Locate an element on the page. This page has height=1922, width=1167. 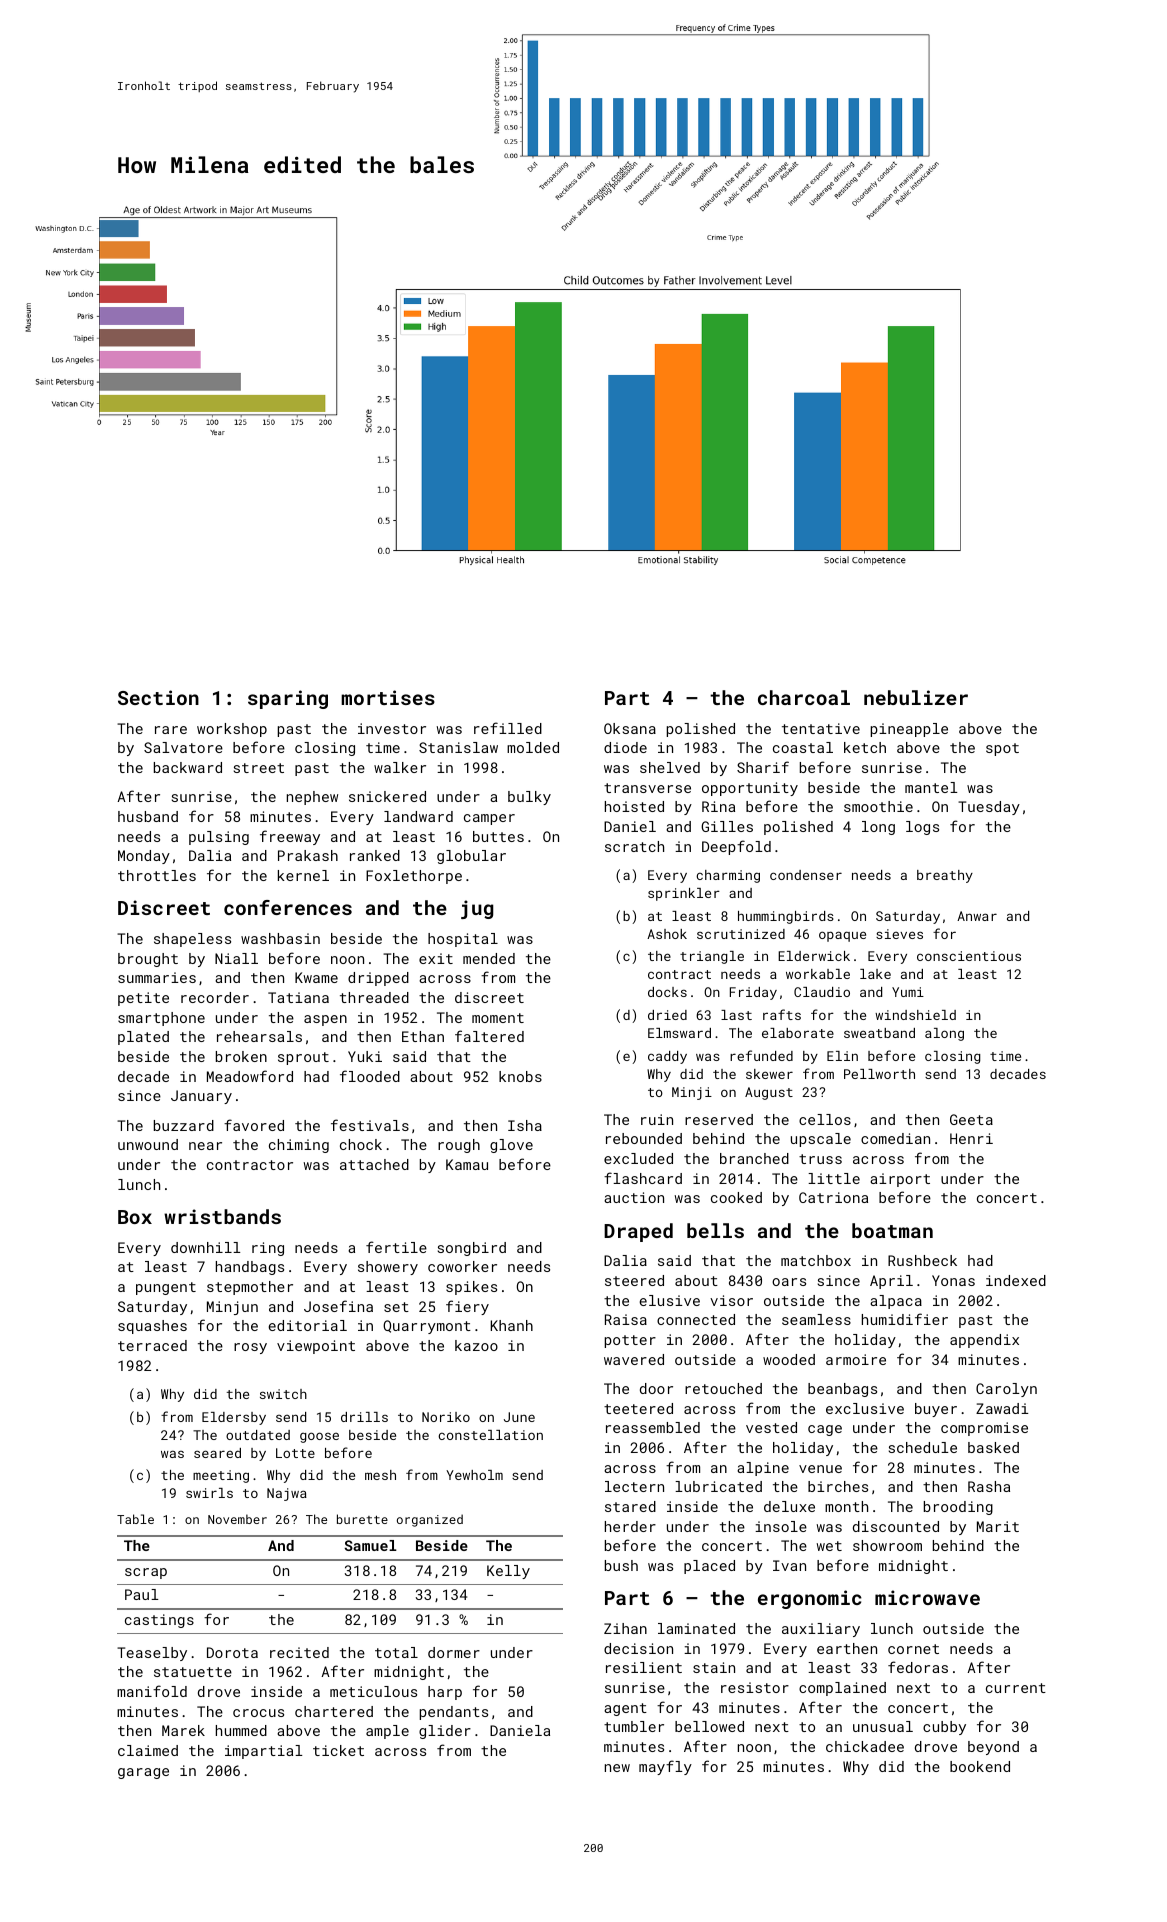
excluded is located at coordinates (638, 1158).
